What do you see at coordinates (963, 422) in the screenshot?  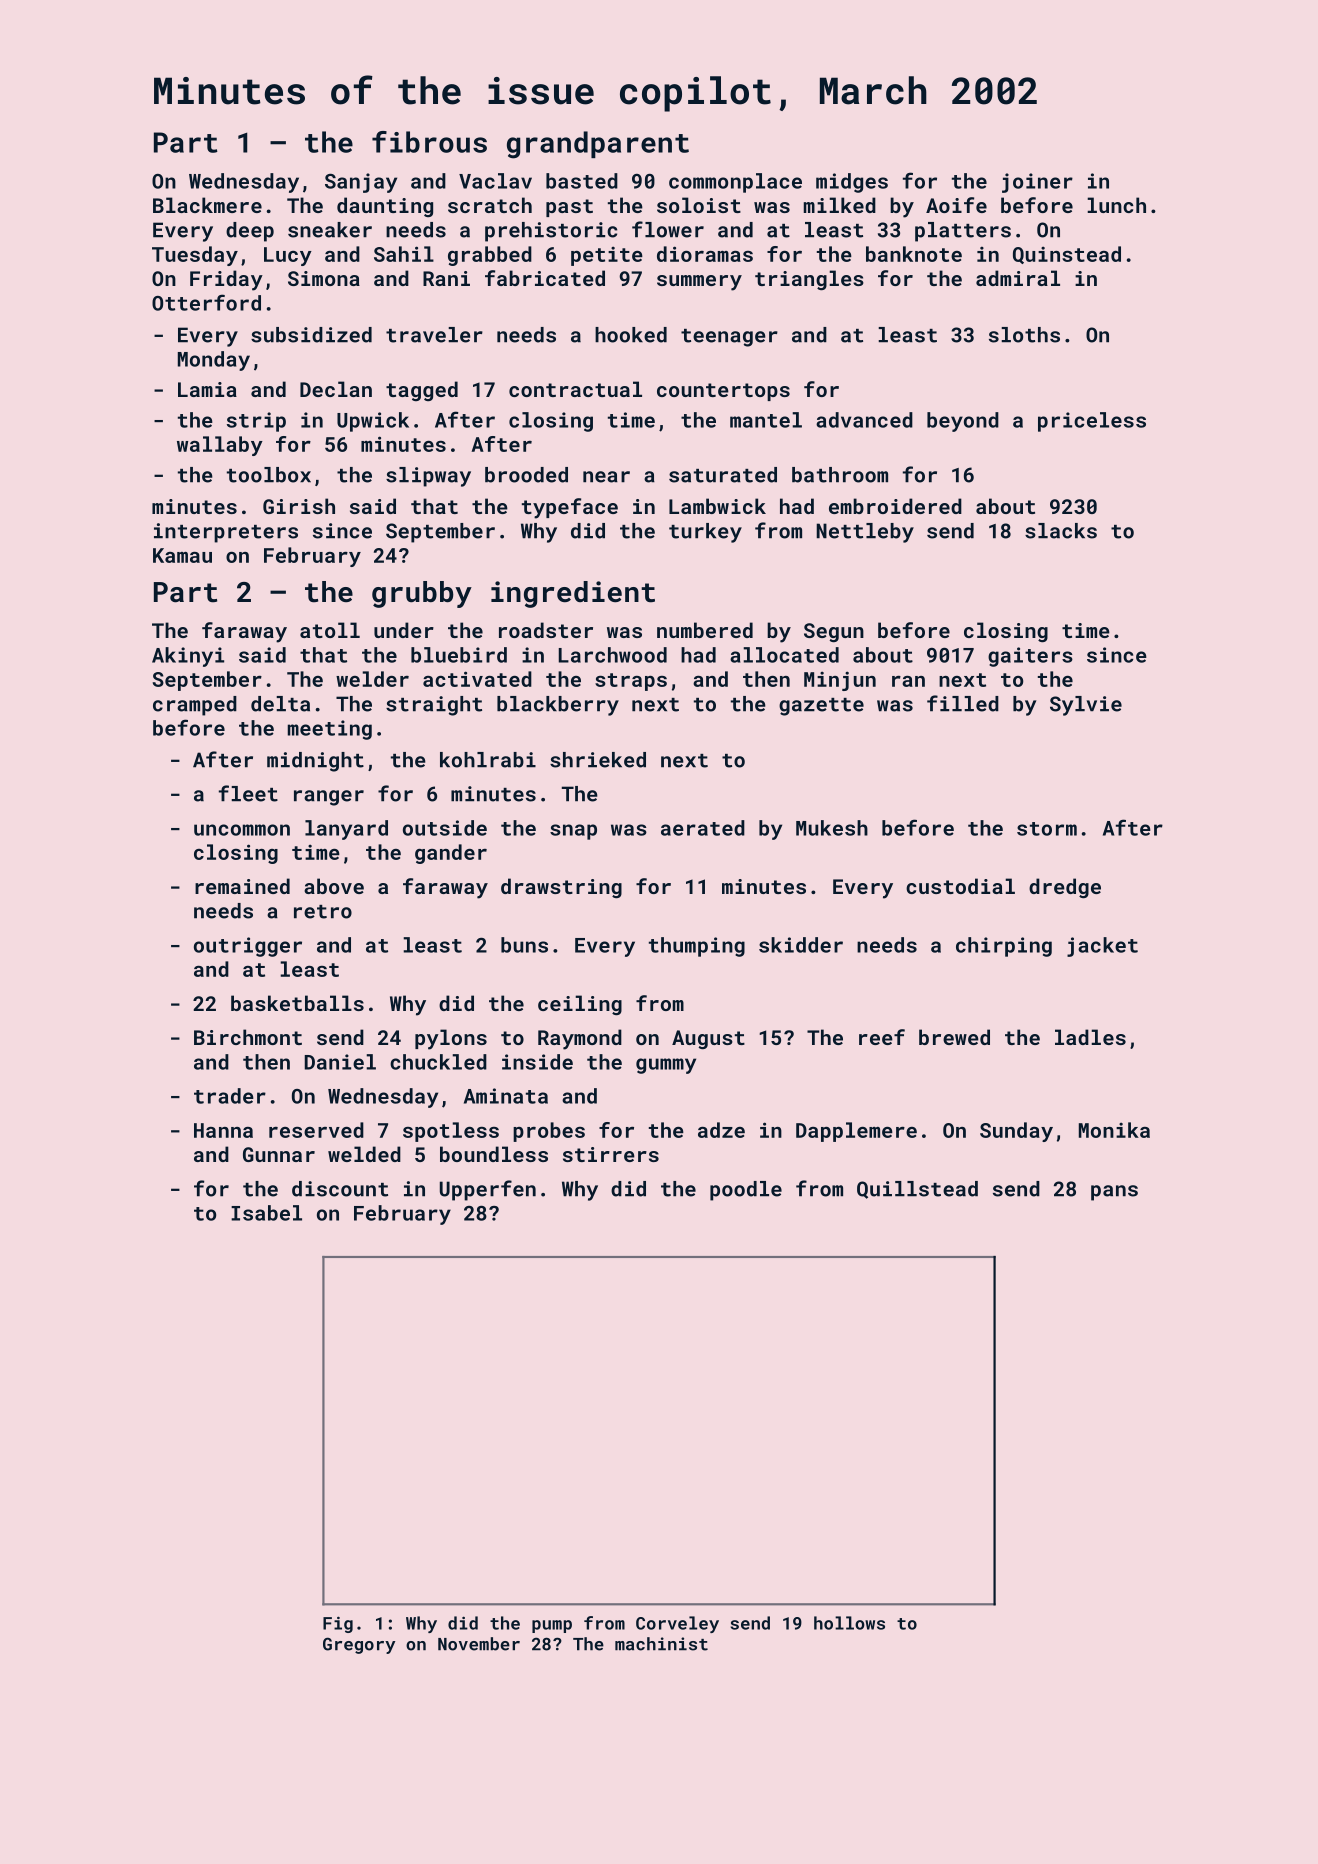 I see `beyond` at bounding box center [963, 422].
